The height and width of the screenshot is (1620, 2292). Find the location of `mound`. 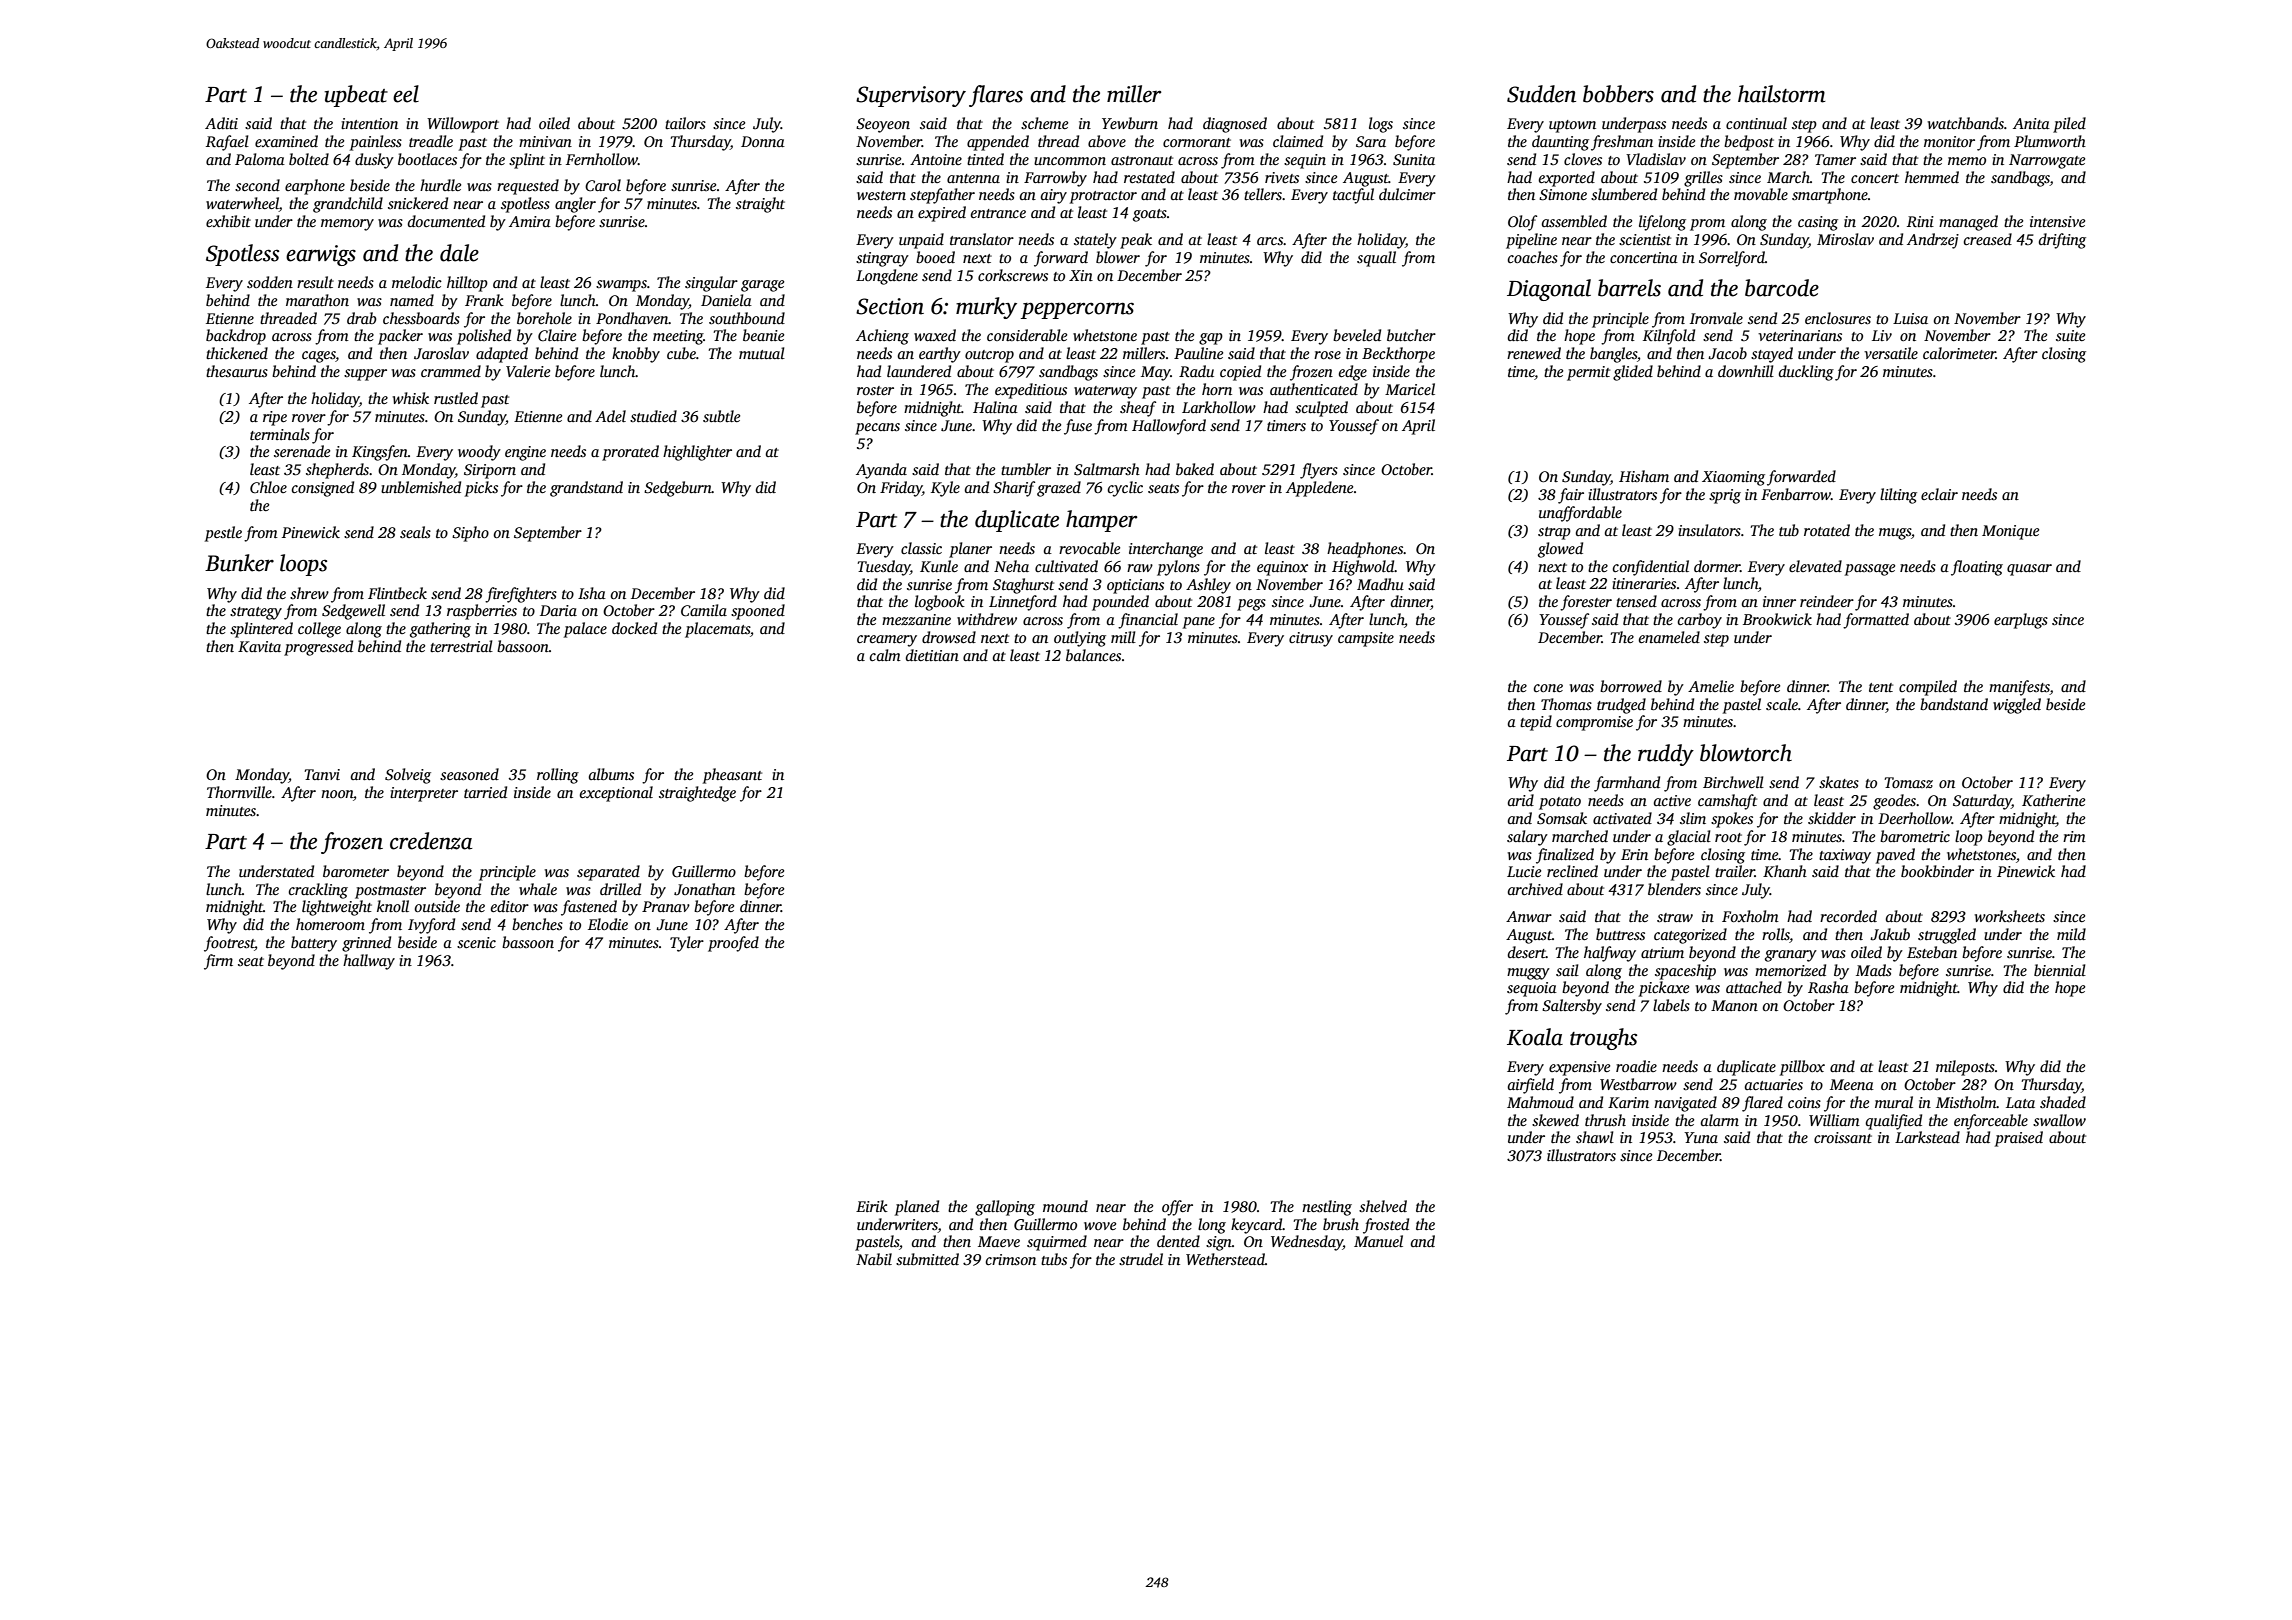

mound is located at coordinates (1065, 1206).
